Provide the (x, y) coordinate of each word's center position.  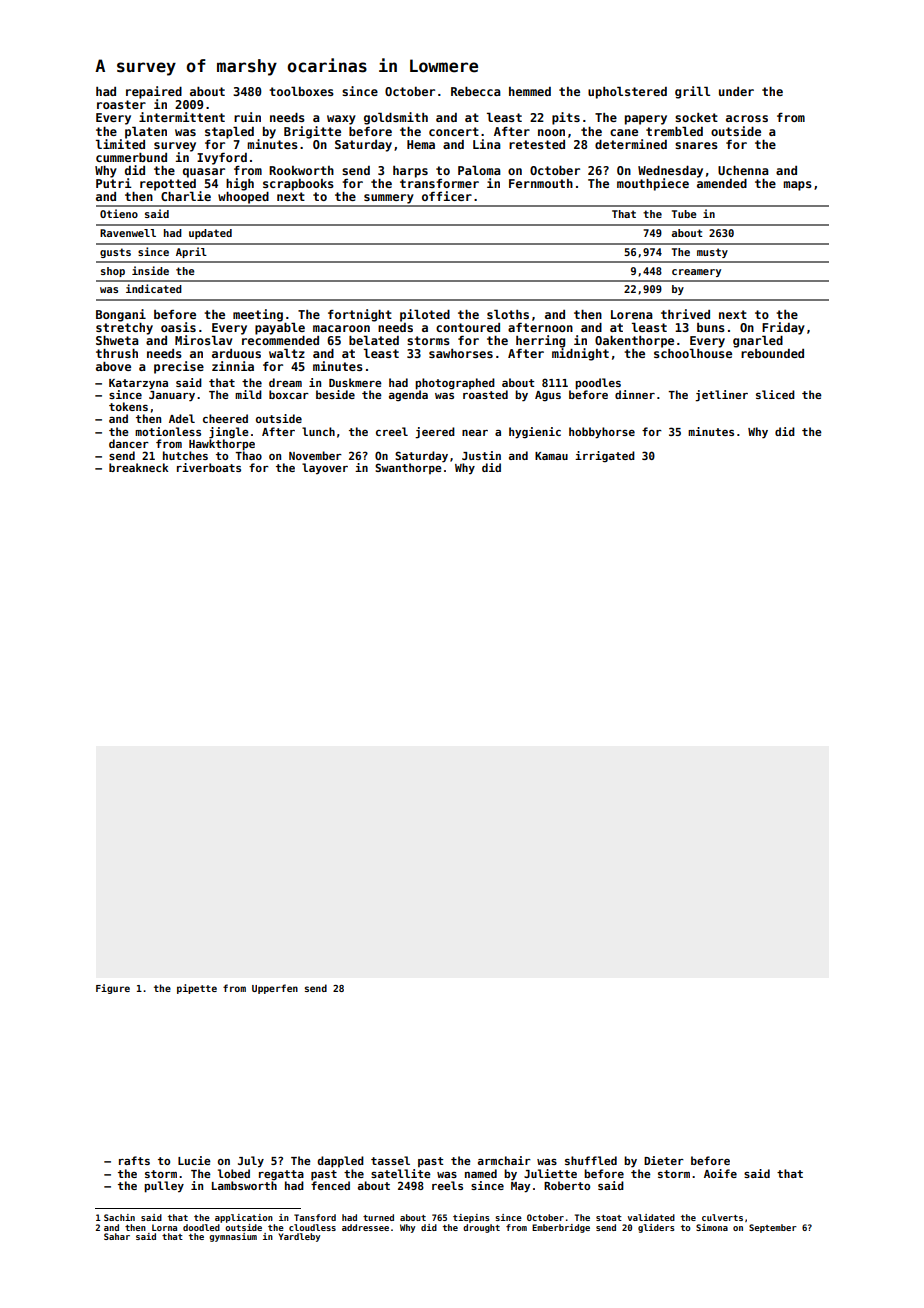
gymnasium (233, 1237)
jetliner (721, 396)
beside (335, 394)
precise (179, 367)
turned (378, 1217)
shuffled (591, 1160)
